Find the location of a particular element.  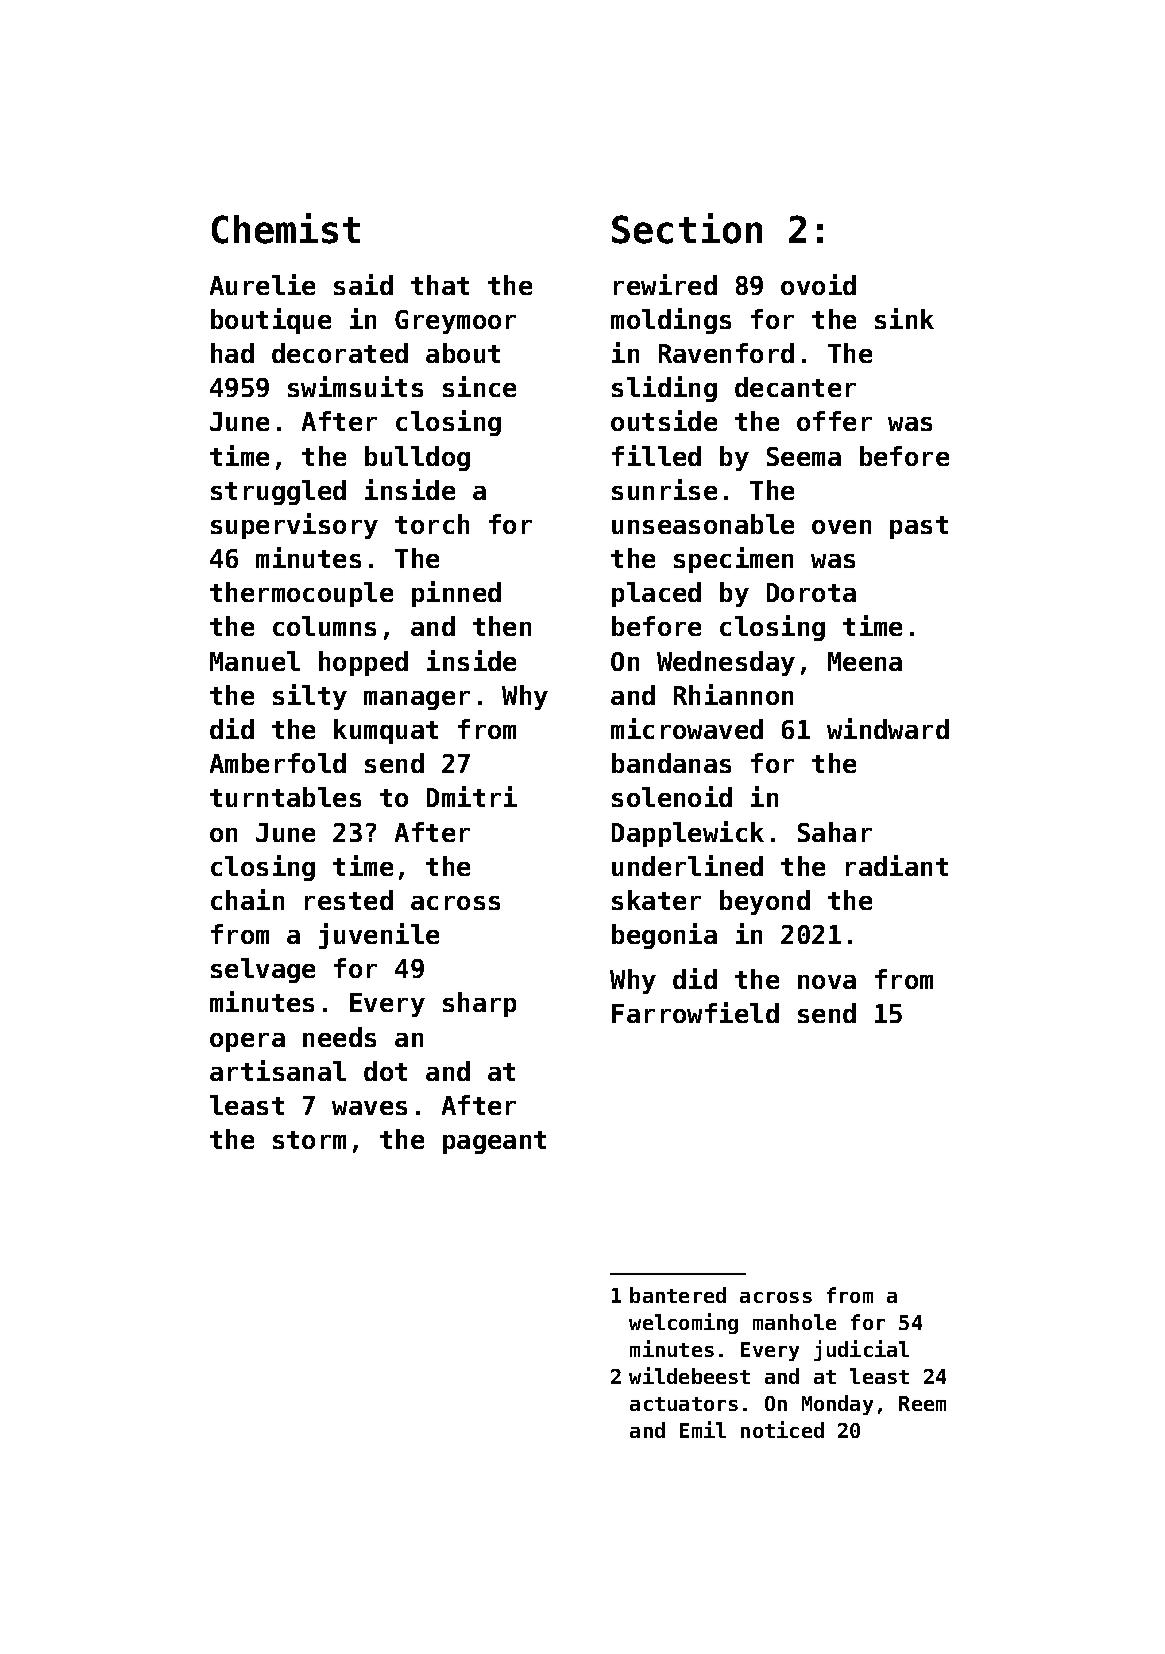

hopped is located at coordinates (363, 663).
